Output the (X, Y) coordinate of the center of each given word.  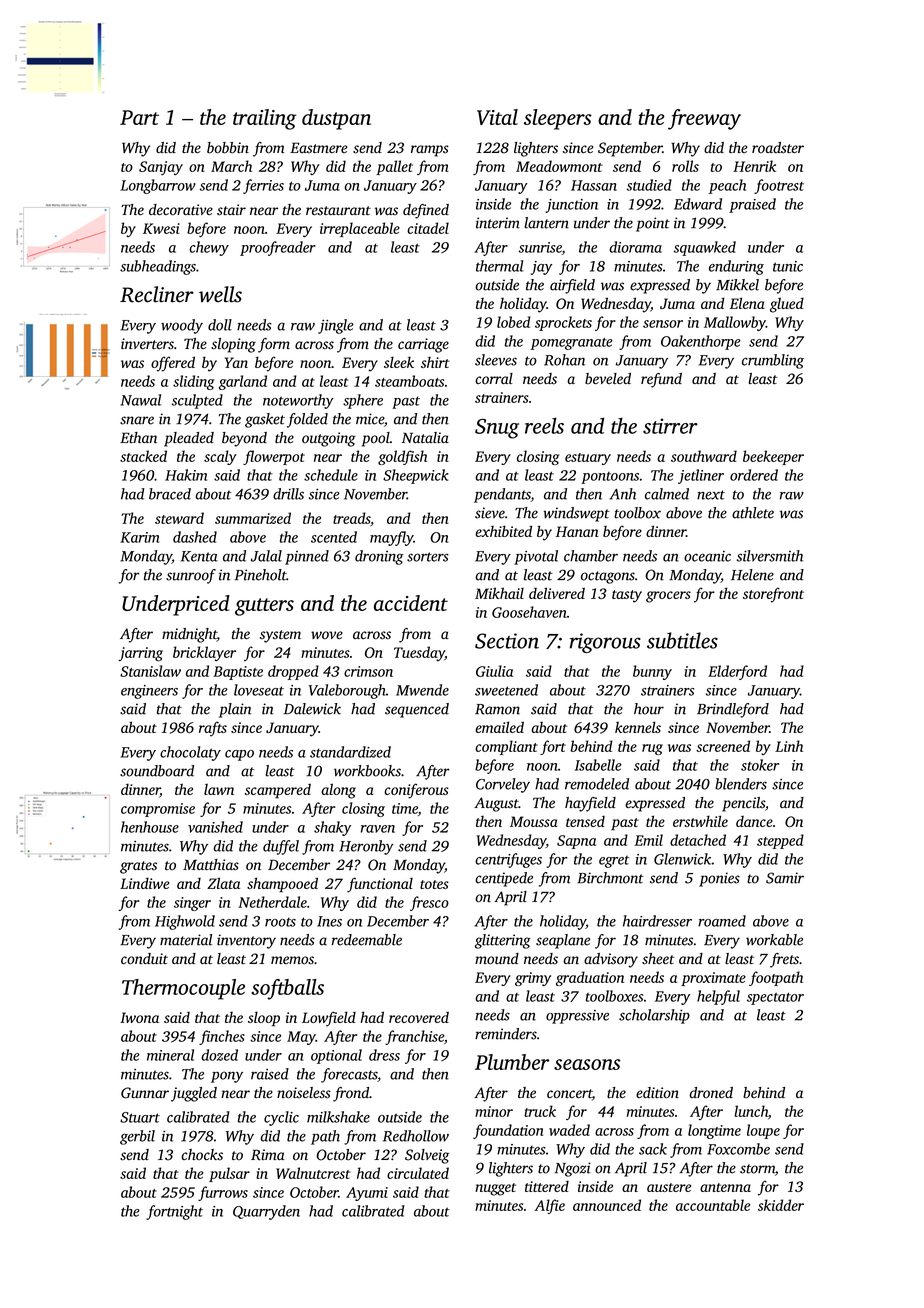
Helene (752, 575)
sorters (428, 557)
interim (498, 223)
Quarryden (266, 1212)
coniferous (416, 791)
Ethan (138, 437)
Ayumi (367, 1194)
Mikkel (737, 285)
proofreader (278, 248)
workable (774, 940)
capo (239, 755)
